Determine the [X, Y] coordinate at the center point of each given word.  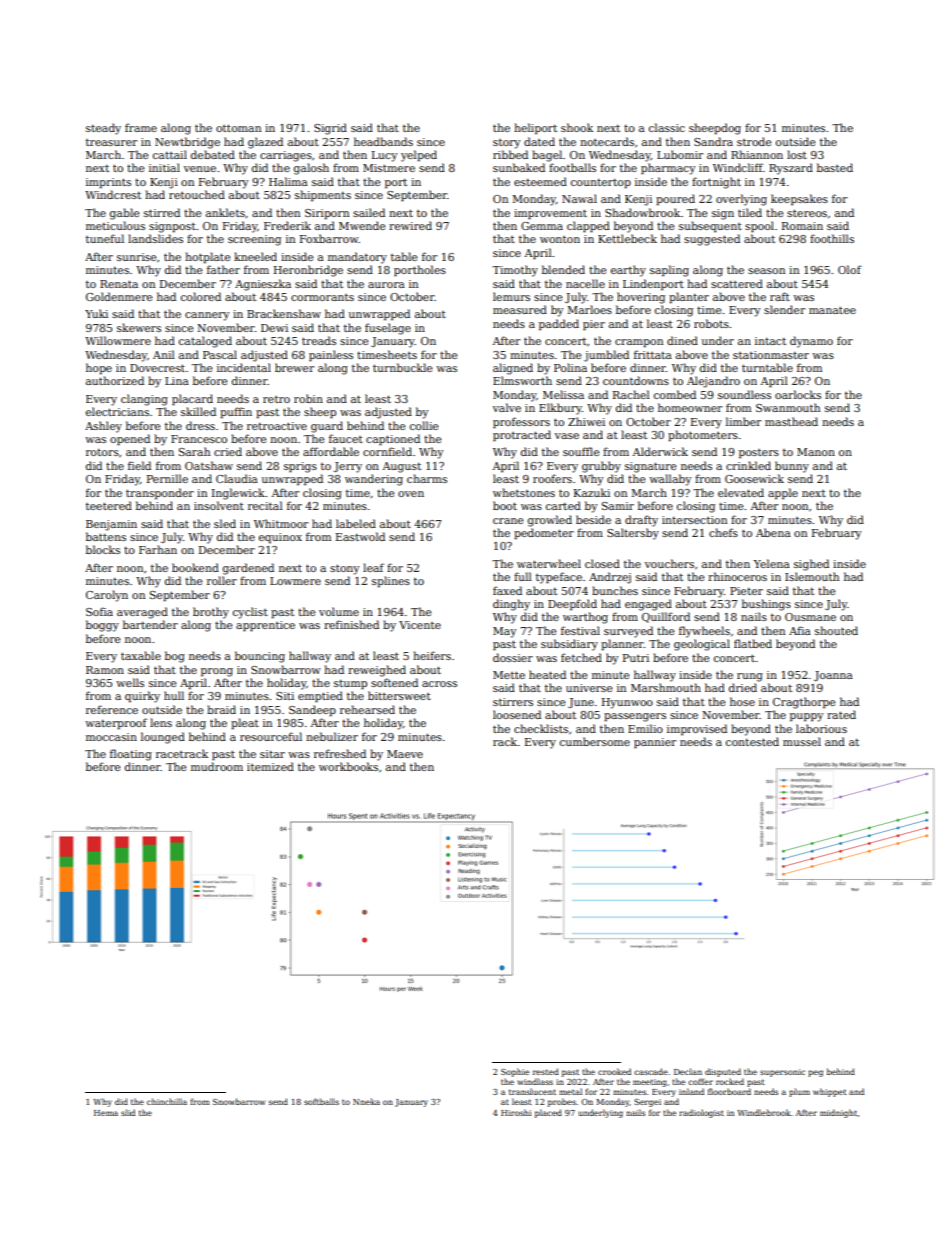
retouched [197, 194]
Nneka [366, 1101]
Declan [688, 1071]
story [507, 144]
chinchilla [167, 1101]
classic [667, 127]
